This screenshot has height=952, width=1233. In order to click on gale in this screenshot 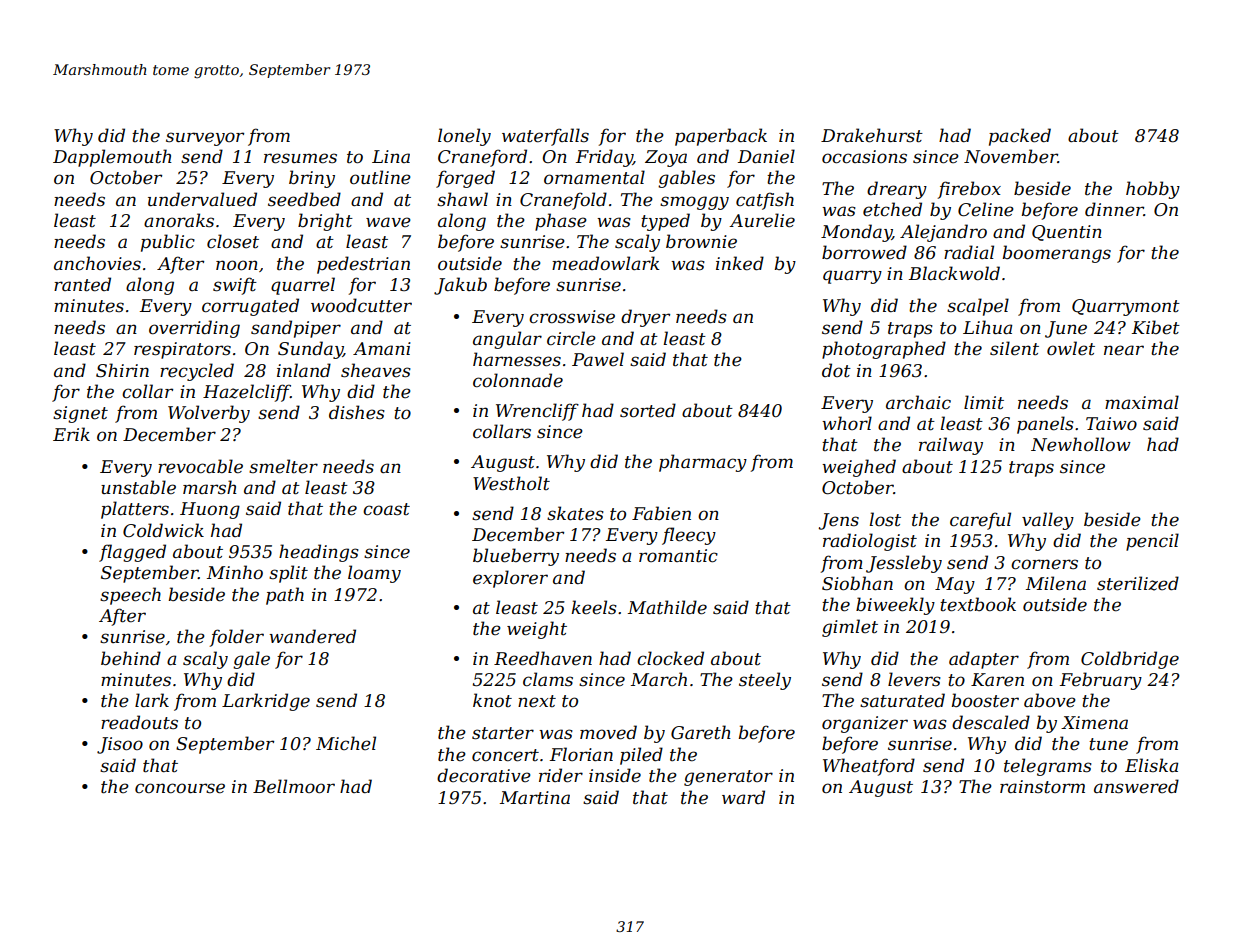, I will do `click(251, 660)`.
